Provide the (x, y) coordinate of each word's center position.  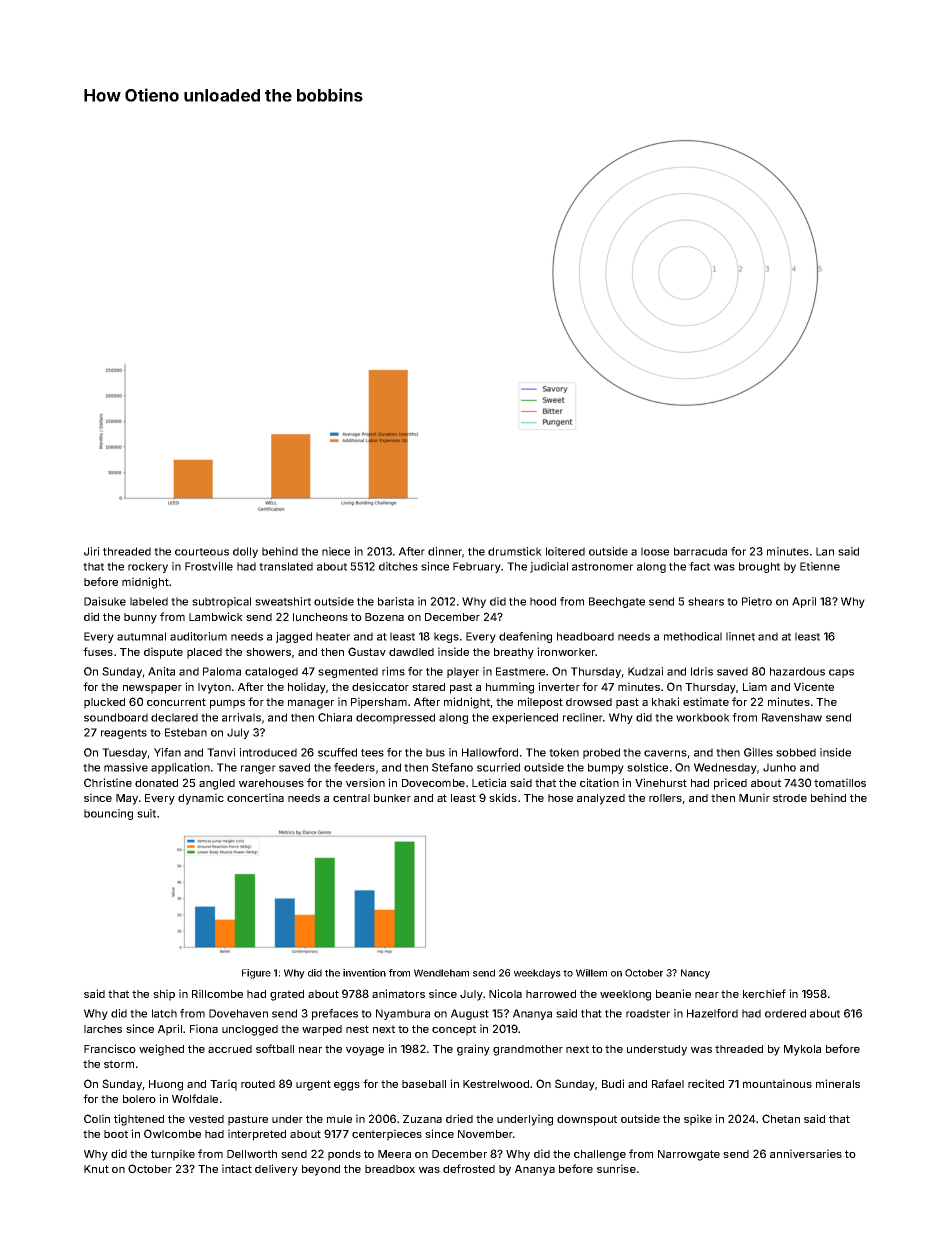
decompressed (395, 718)
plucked (104, 703)
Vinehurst (661, 782)
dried (459, 1118)
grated (287, 995)
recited (706, 1083)
